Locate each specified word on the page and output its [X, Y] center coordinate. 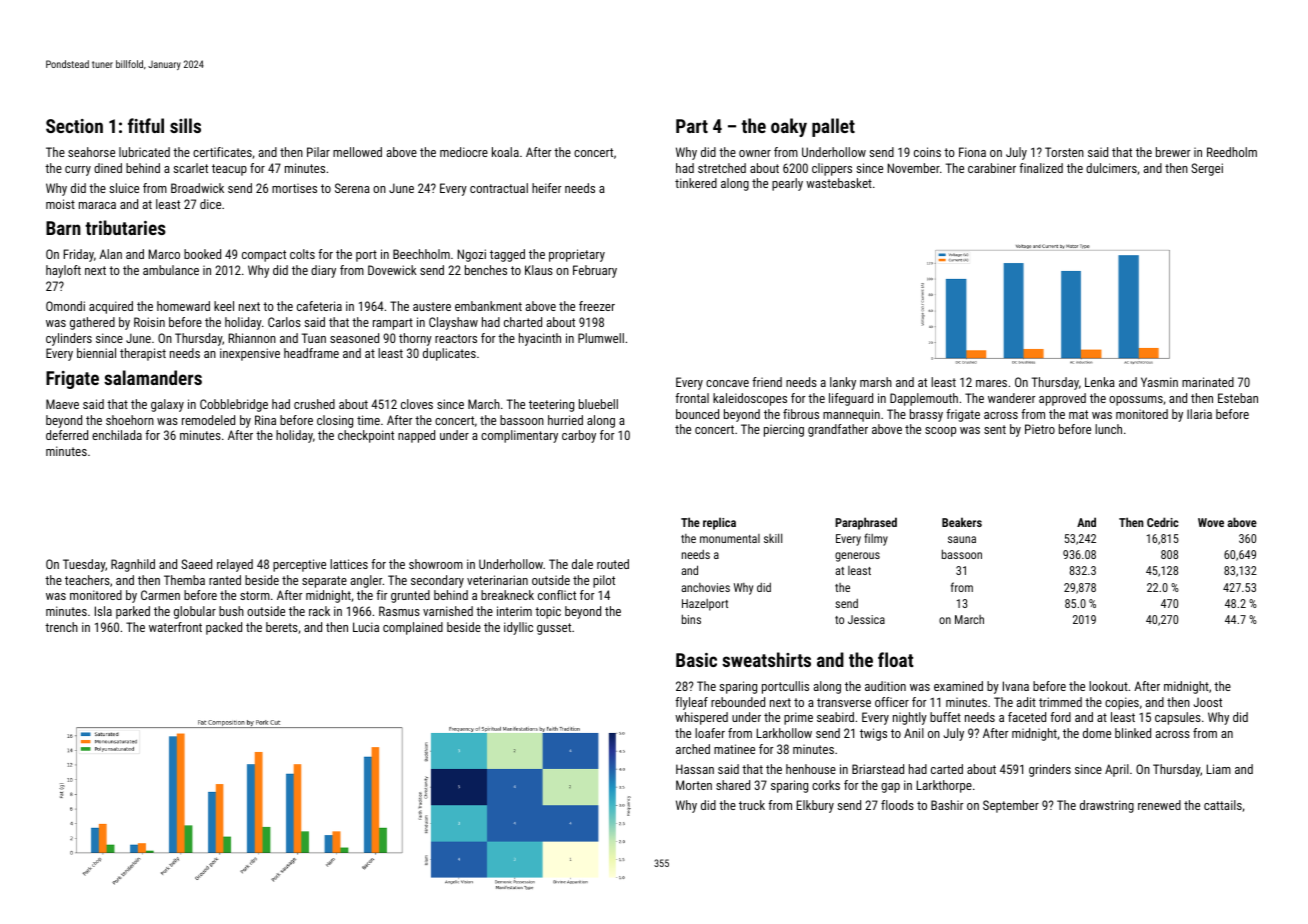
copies [1122, 703]
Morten [694, 785]
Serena [352, 188]
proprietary [577, 255]
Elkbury [815, 806]
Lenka [1100, 382]
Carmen [160, 595]
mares [991, 383]
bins [691, 619]
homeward [183, 306]
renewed [1159, 805]
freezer [597, 306]
